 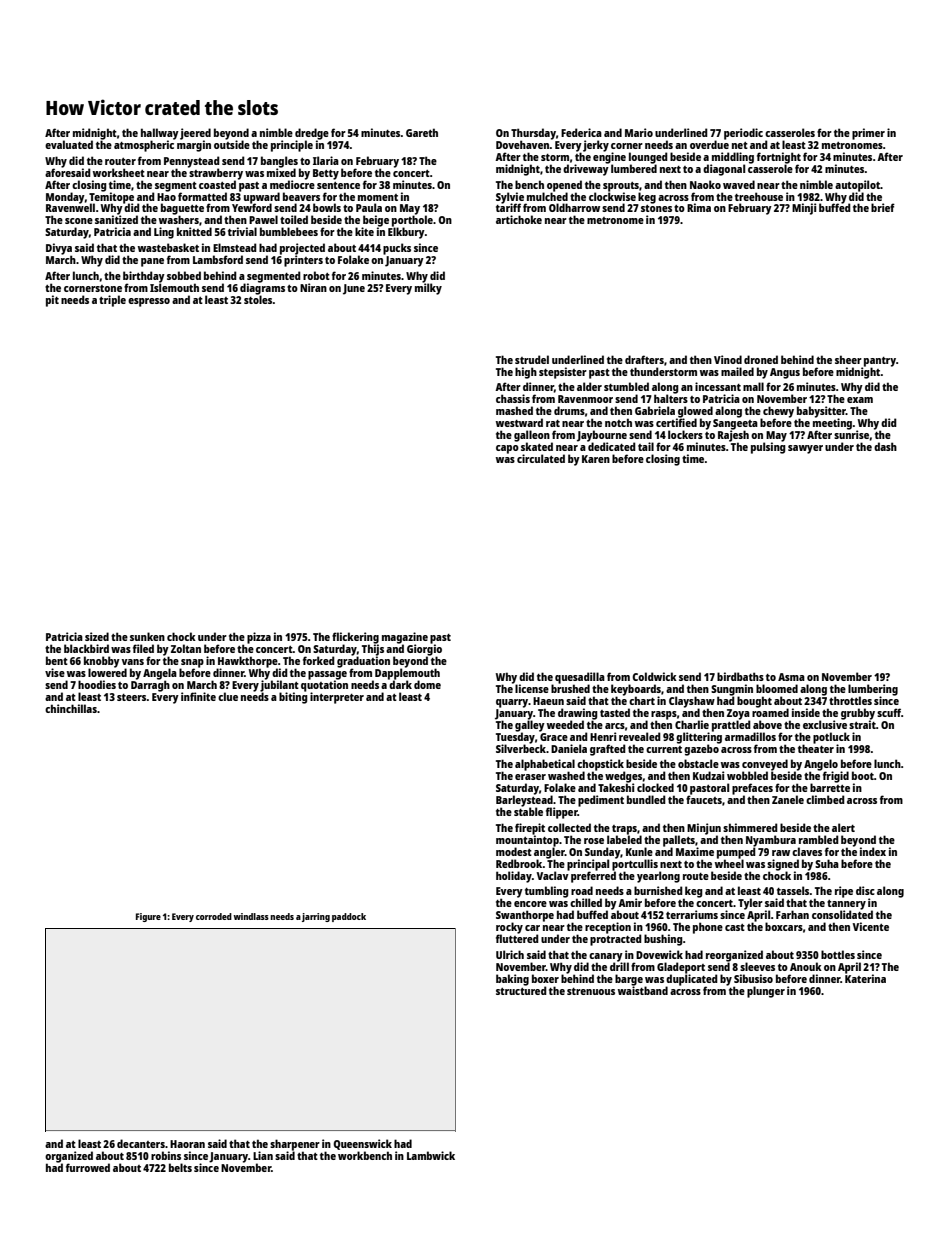 What do you see at coordinates (530, 904) in the screenshot?
I see `encore` at bounding box center [530, 904].
